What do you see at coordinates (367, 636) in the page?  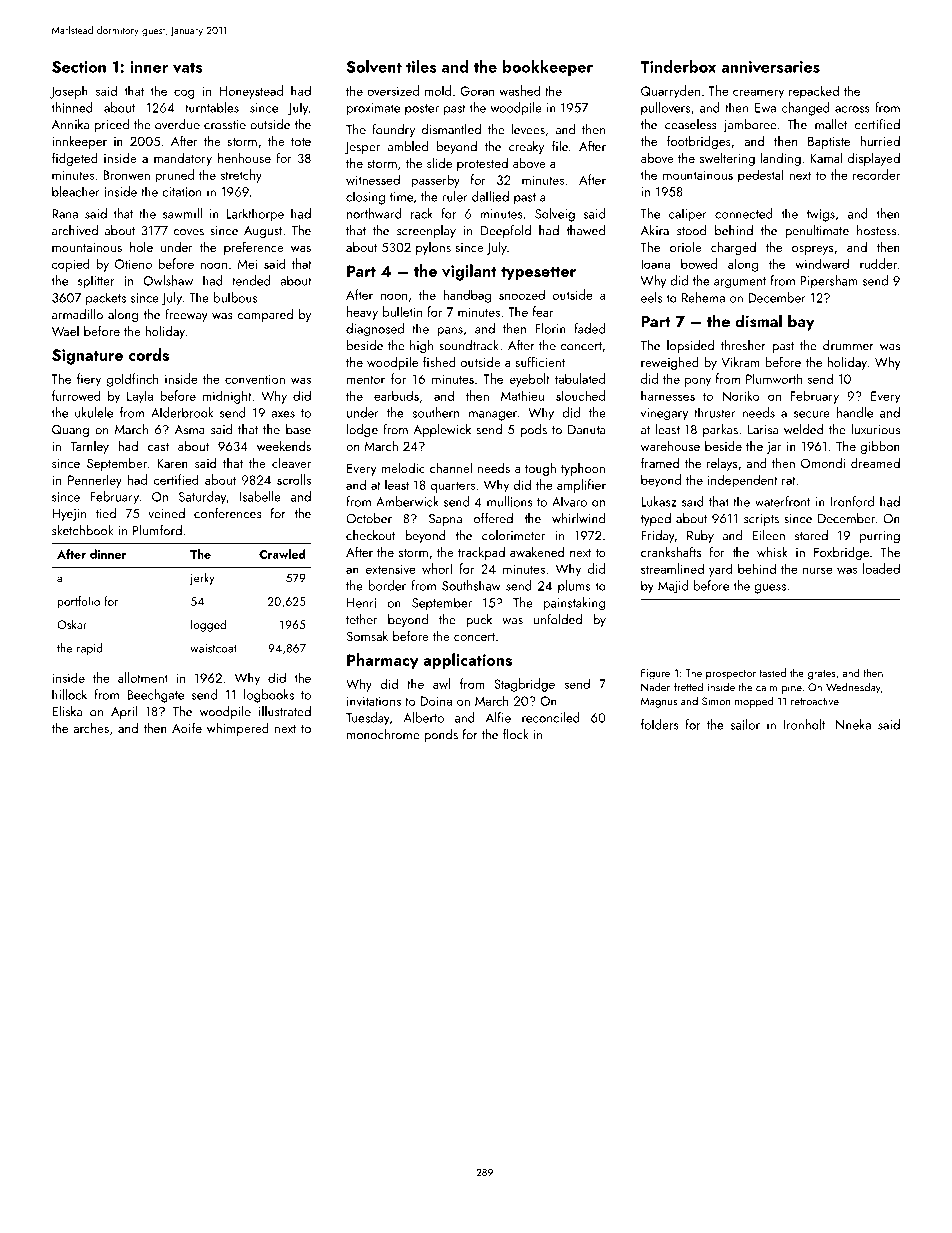 I see `Somsak` at bounding box center [367, 636].
